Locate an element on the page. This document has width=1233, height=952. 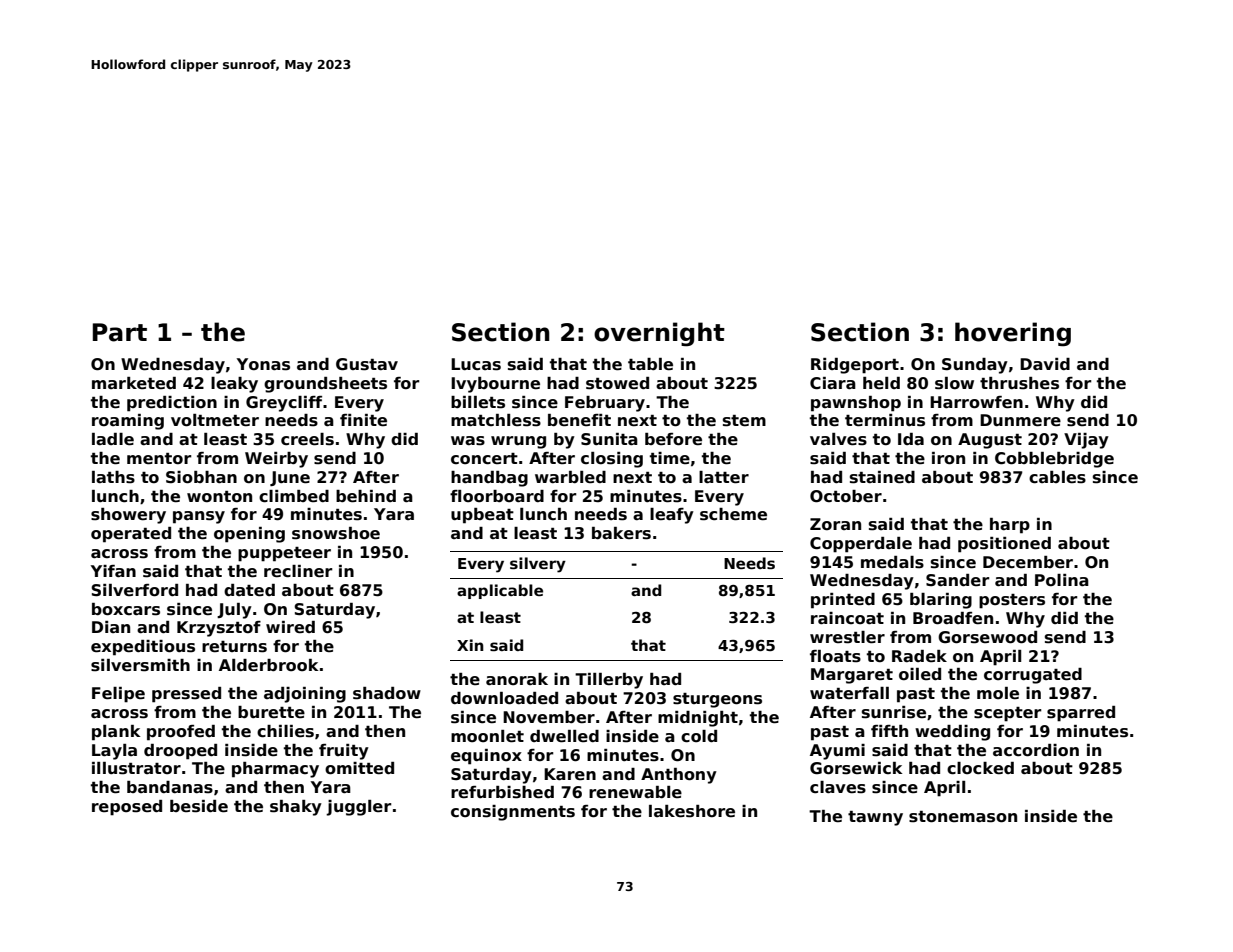
corrugated is located at coordinates (1033, 676).
